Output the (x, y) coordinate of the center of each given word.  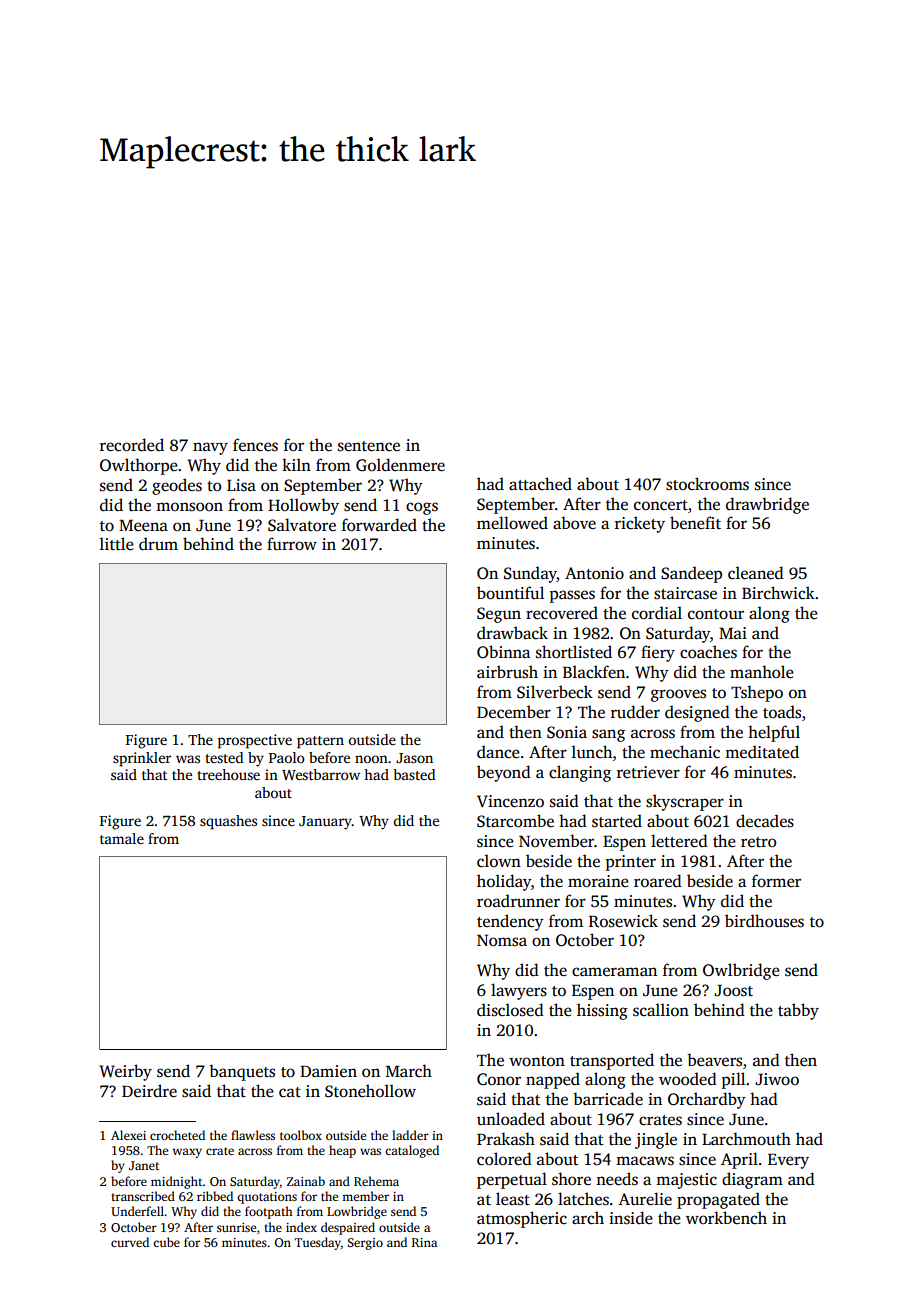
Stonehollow (370, 1091)
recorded (132, 445)
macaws (645, 1161)
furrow (292, 544)
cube (166, 1242)
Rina (424, 1242)
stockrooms (707, 484)
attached (540, 484)
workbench (726, 1218)
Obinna (503, 652)
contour (716, 614)
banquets (242, 1072)
